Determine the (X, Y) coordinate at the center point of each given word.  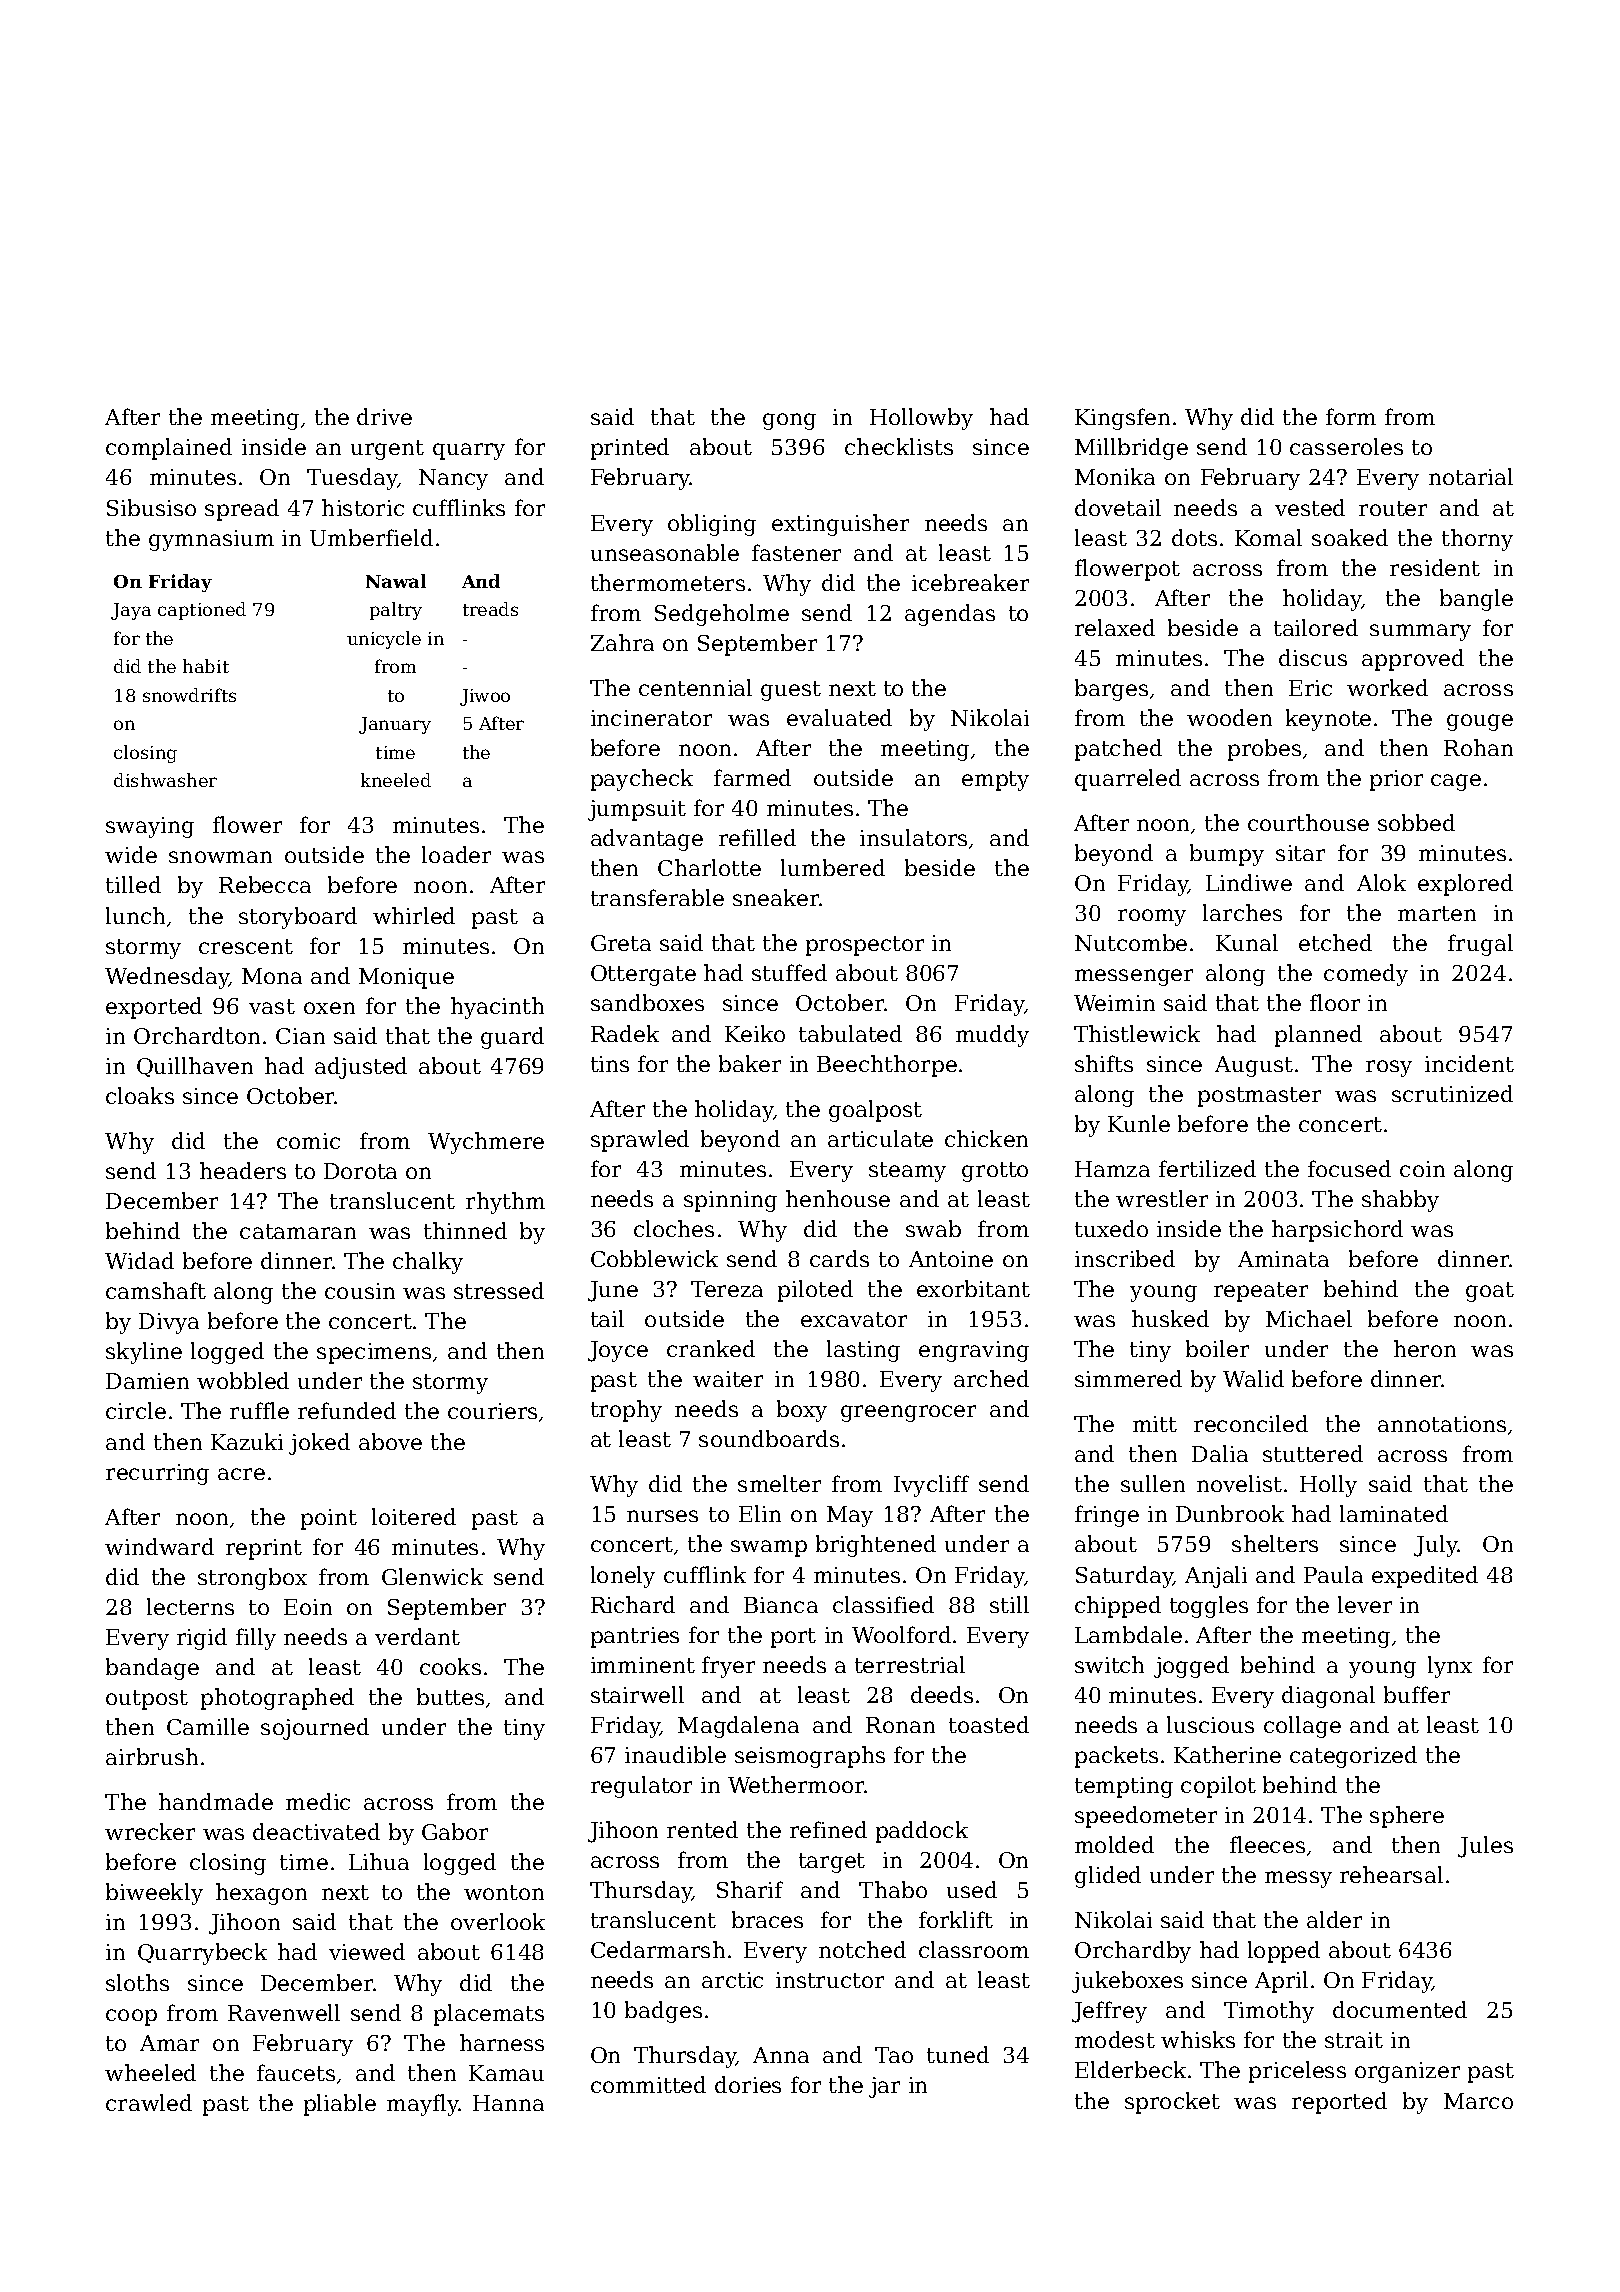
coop (131, 2017)
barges (1111, 690)
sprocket (1172, 2103)
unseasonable (665, 552)
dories (748, 2084)
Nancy (453, 479)
